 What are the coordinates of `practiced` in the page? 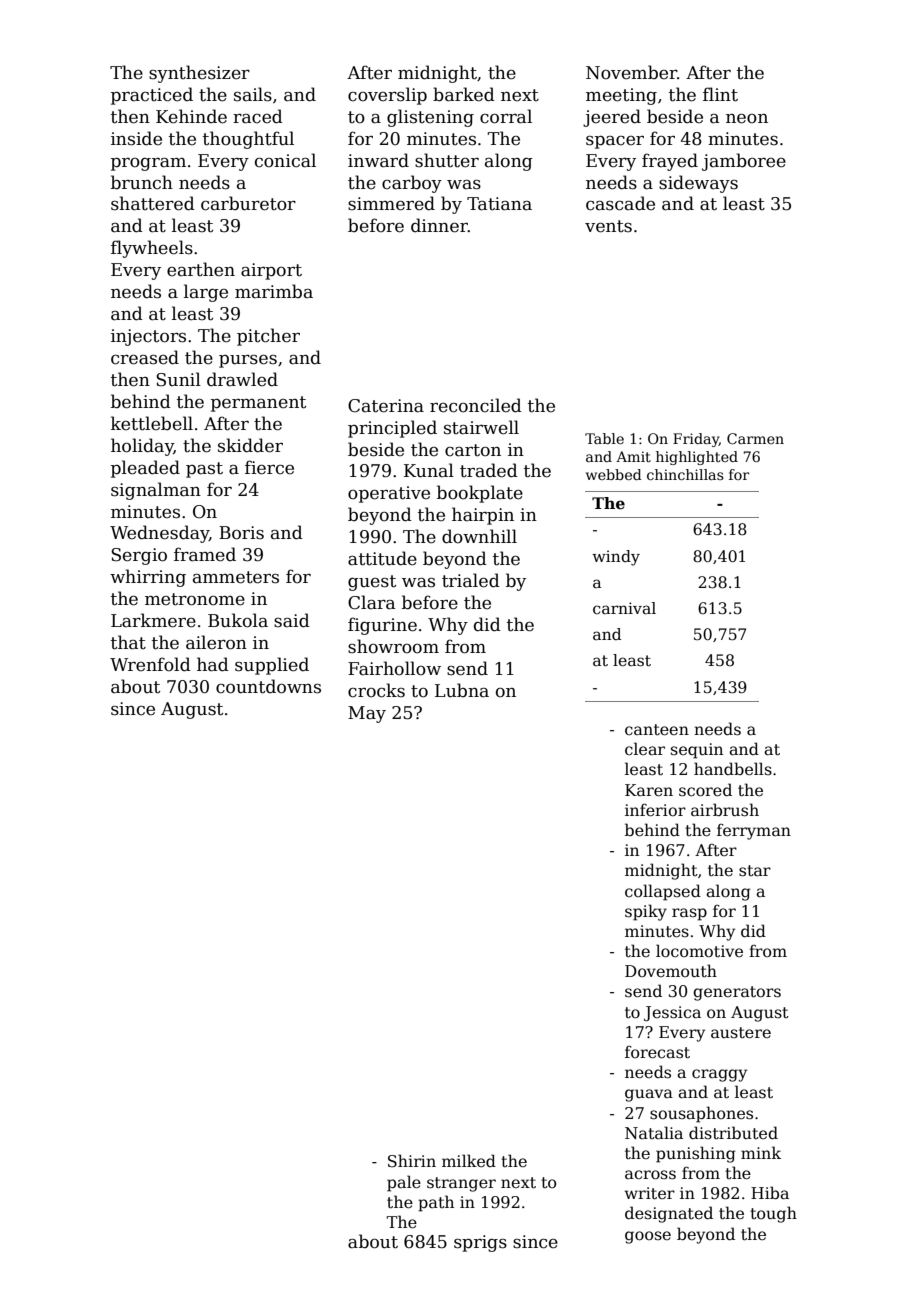 It's located at (152, 96).
